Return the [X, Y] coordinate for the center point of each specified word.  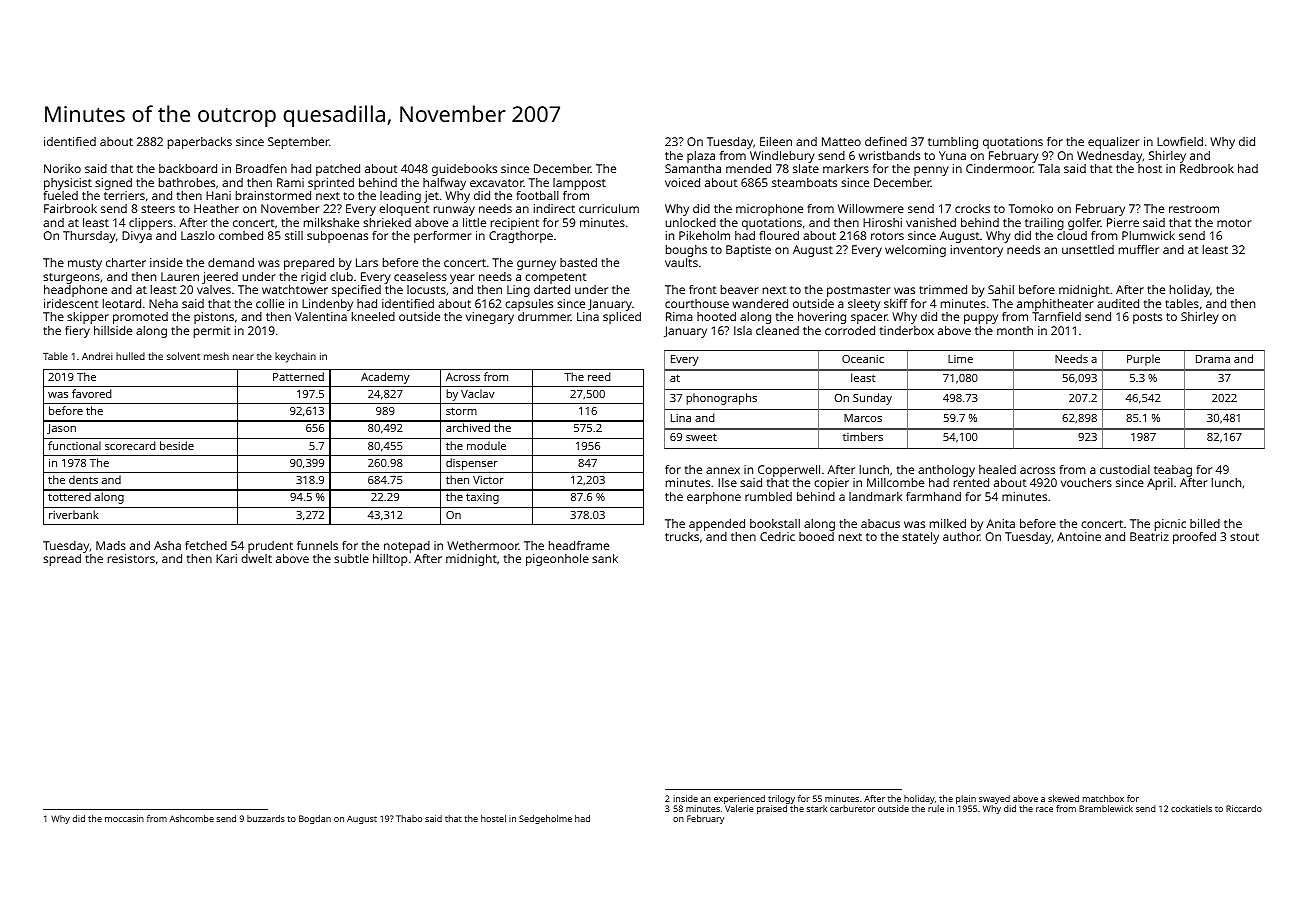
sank [605, 558]
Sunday [872, 399]
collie [270, 303]
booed [816, 536]
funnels [317, 545]
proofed [1194, 538]
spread [62, 560]
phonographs [721, 399]
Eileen [776, 141]
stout [1244, 537]
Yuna [952, 155]
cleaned [777, 330]
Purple [1143, 360]
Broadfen [261, 168]
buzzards [266, 818]
